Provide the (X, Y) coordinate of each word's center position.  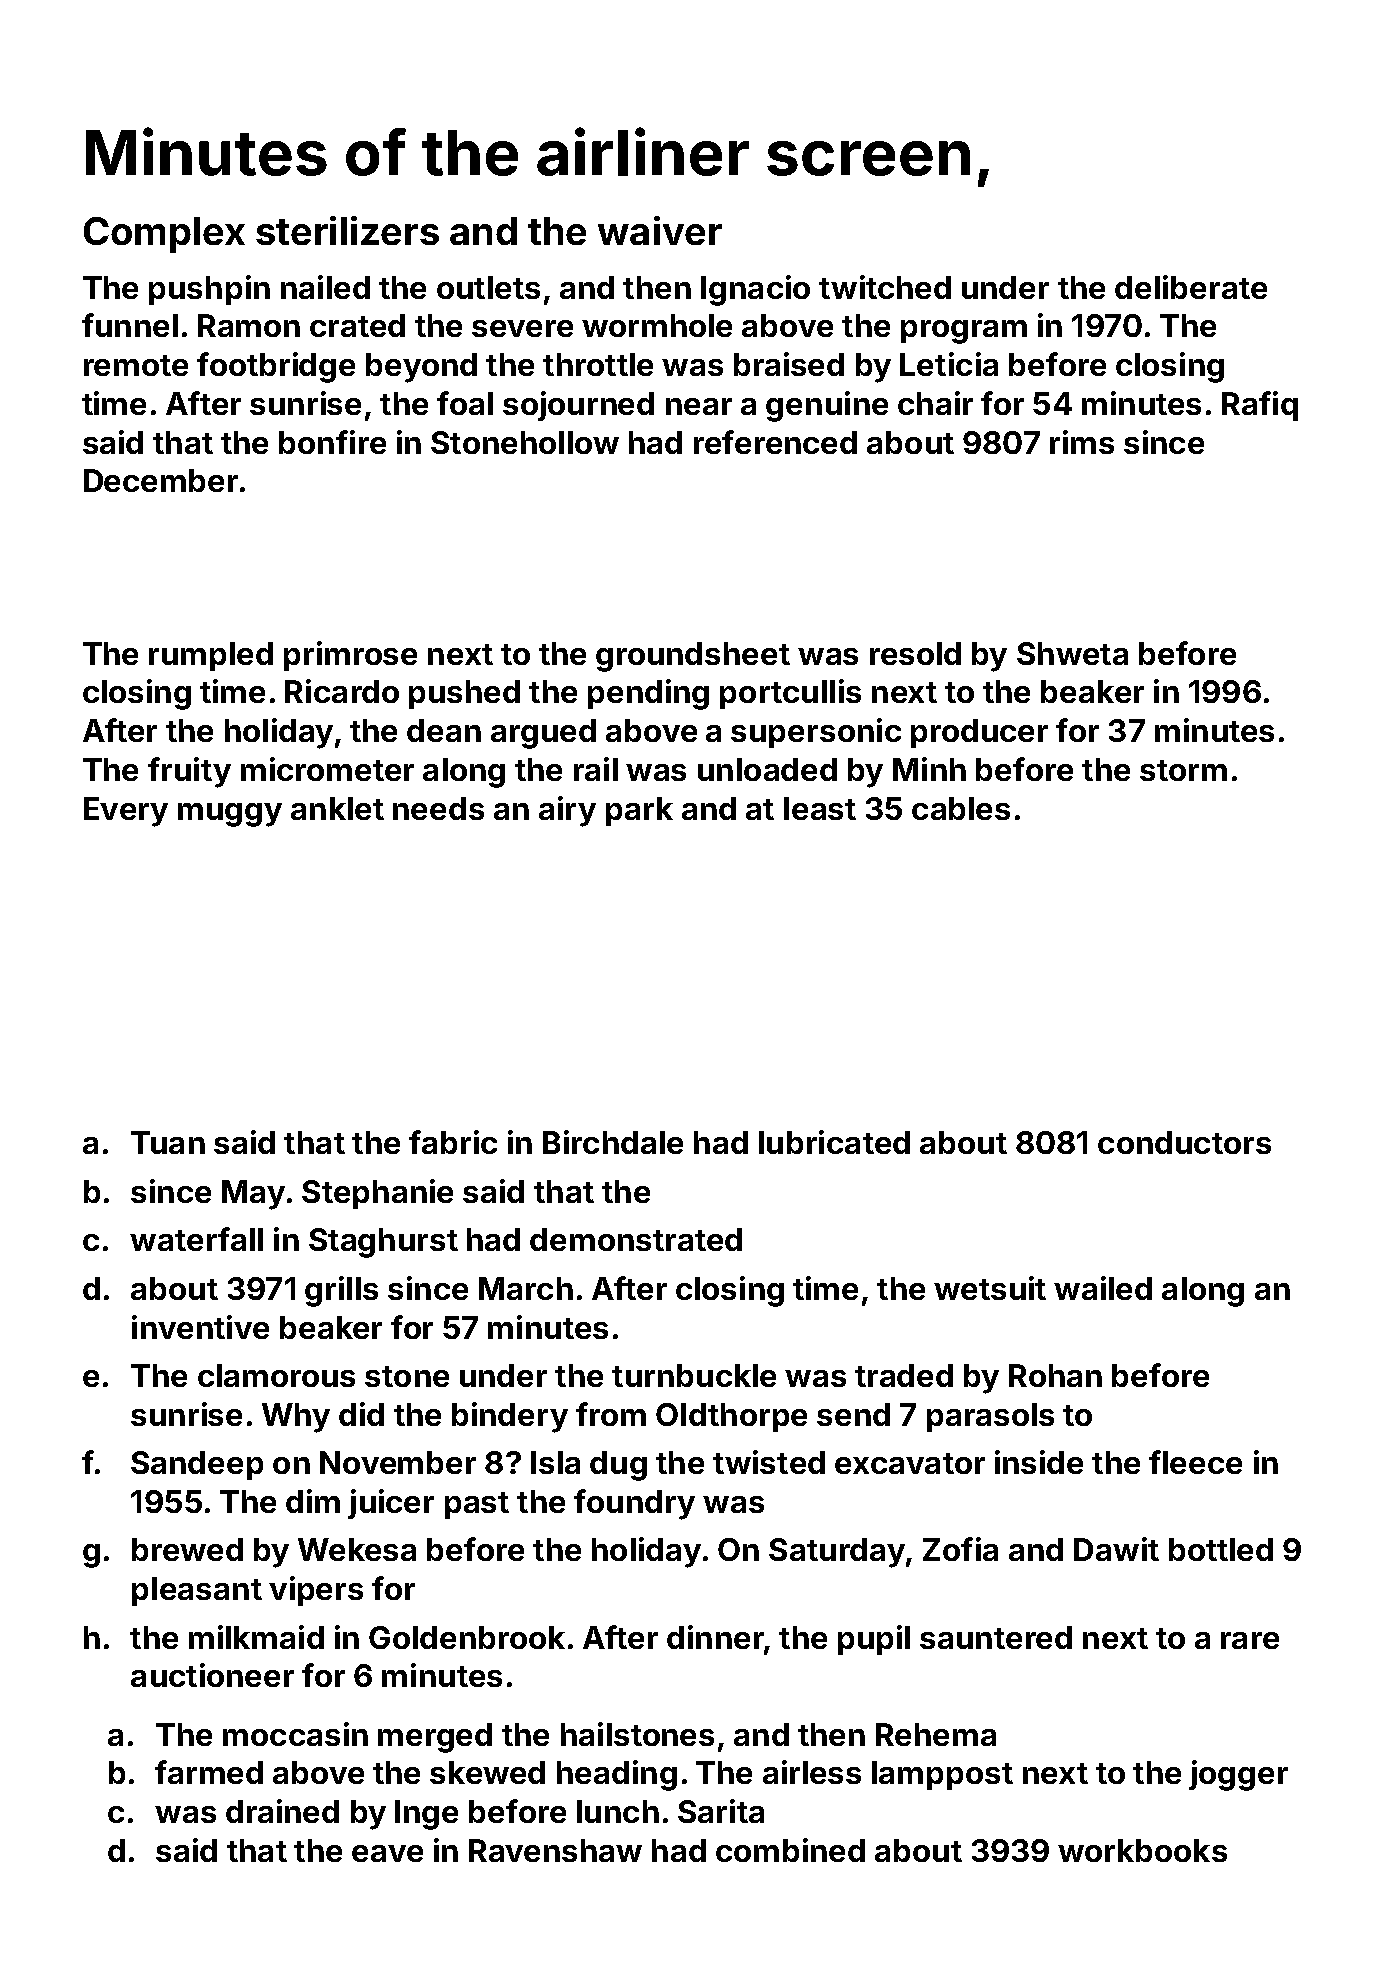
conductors (1184, 1142)
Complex (164, 235)
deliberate (1191, 287)
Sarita (721, 1811)
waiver (660, 230)
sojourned (578, 406)
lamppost (942, 1775)
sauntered (996, 1637)
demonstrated (636, 1239)
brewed (187, 1549)
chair (935, 403)
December (161, 480)
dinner (715, 1637)
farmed (209, 1772)
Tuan (168, 1142)
